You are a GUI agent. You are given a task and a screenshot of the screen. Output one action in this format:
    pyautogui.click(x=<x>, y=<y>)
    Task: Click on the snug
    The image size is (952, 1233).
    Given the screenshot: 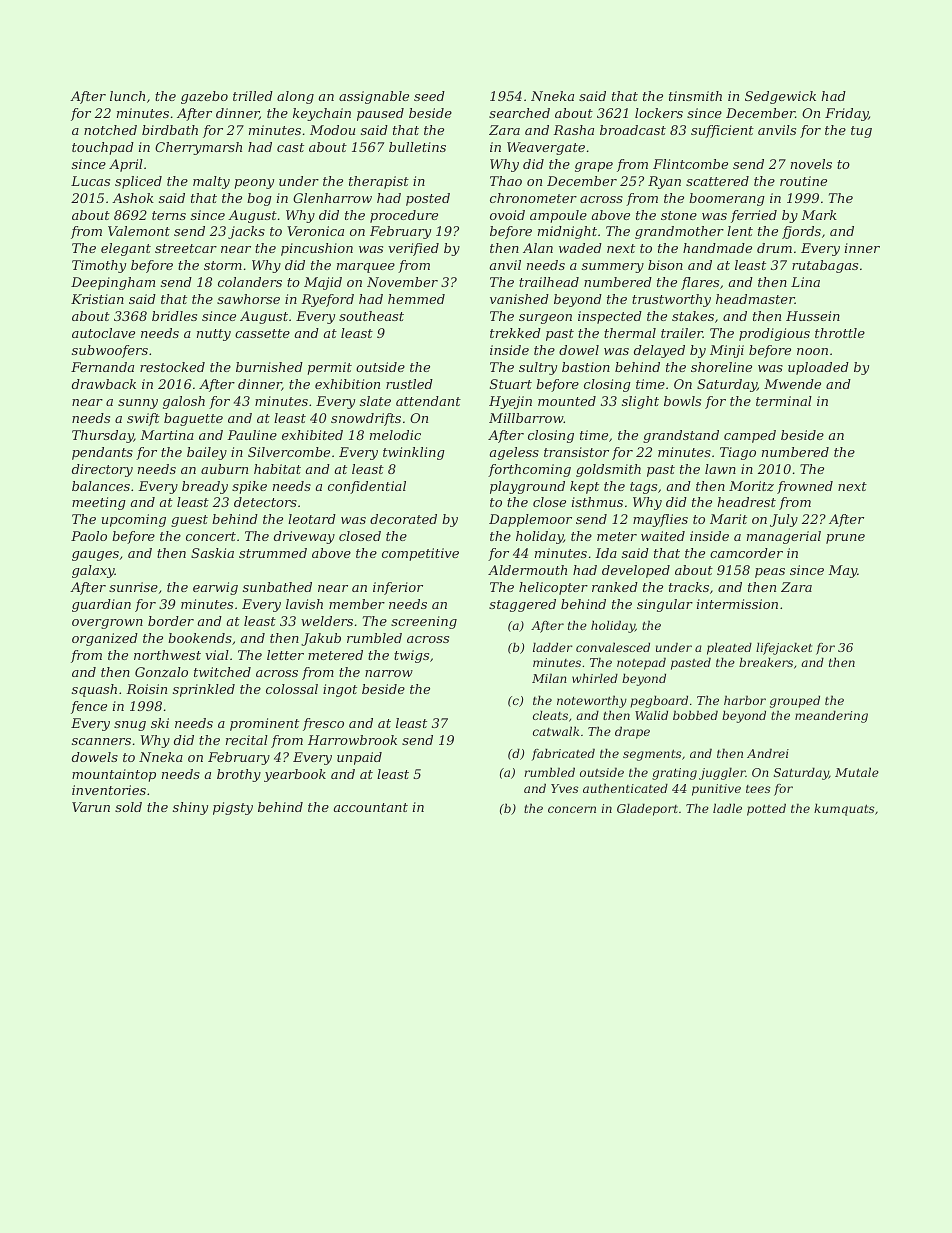 What is the action you would take?
    pyautogui.click(x=130, y=726)
